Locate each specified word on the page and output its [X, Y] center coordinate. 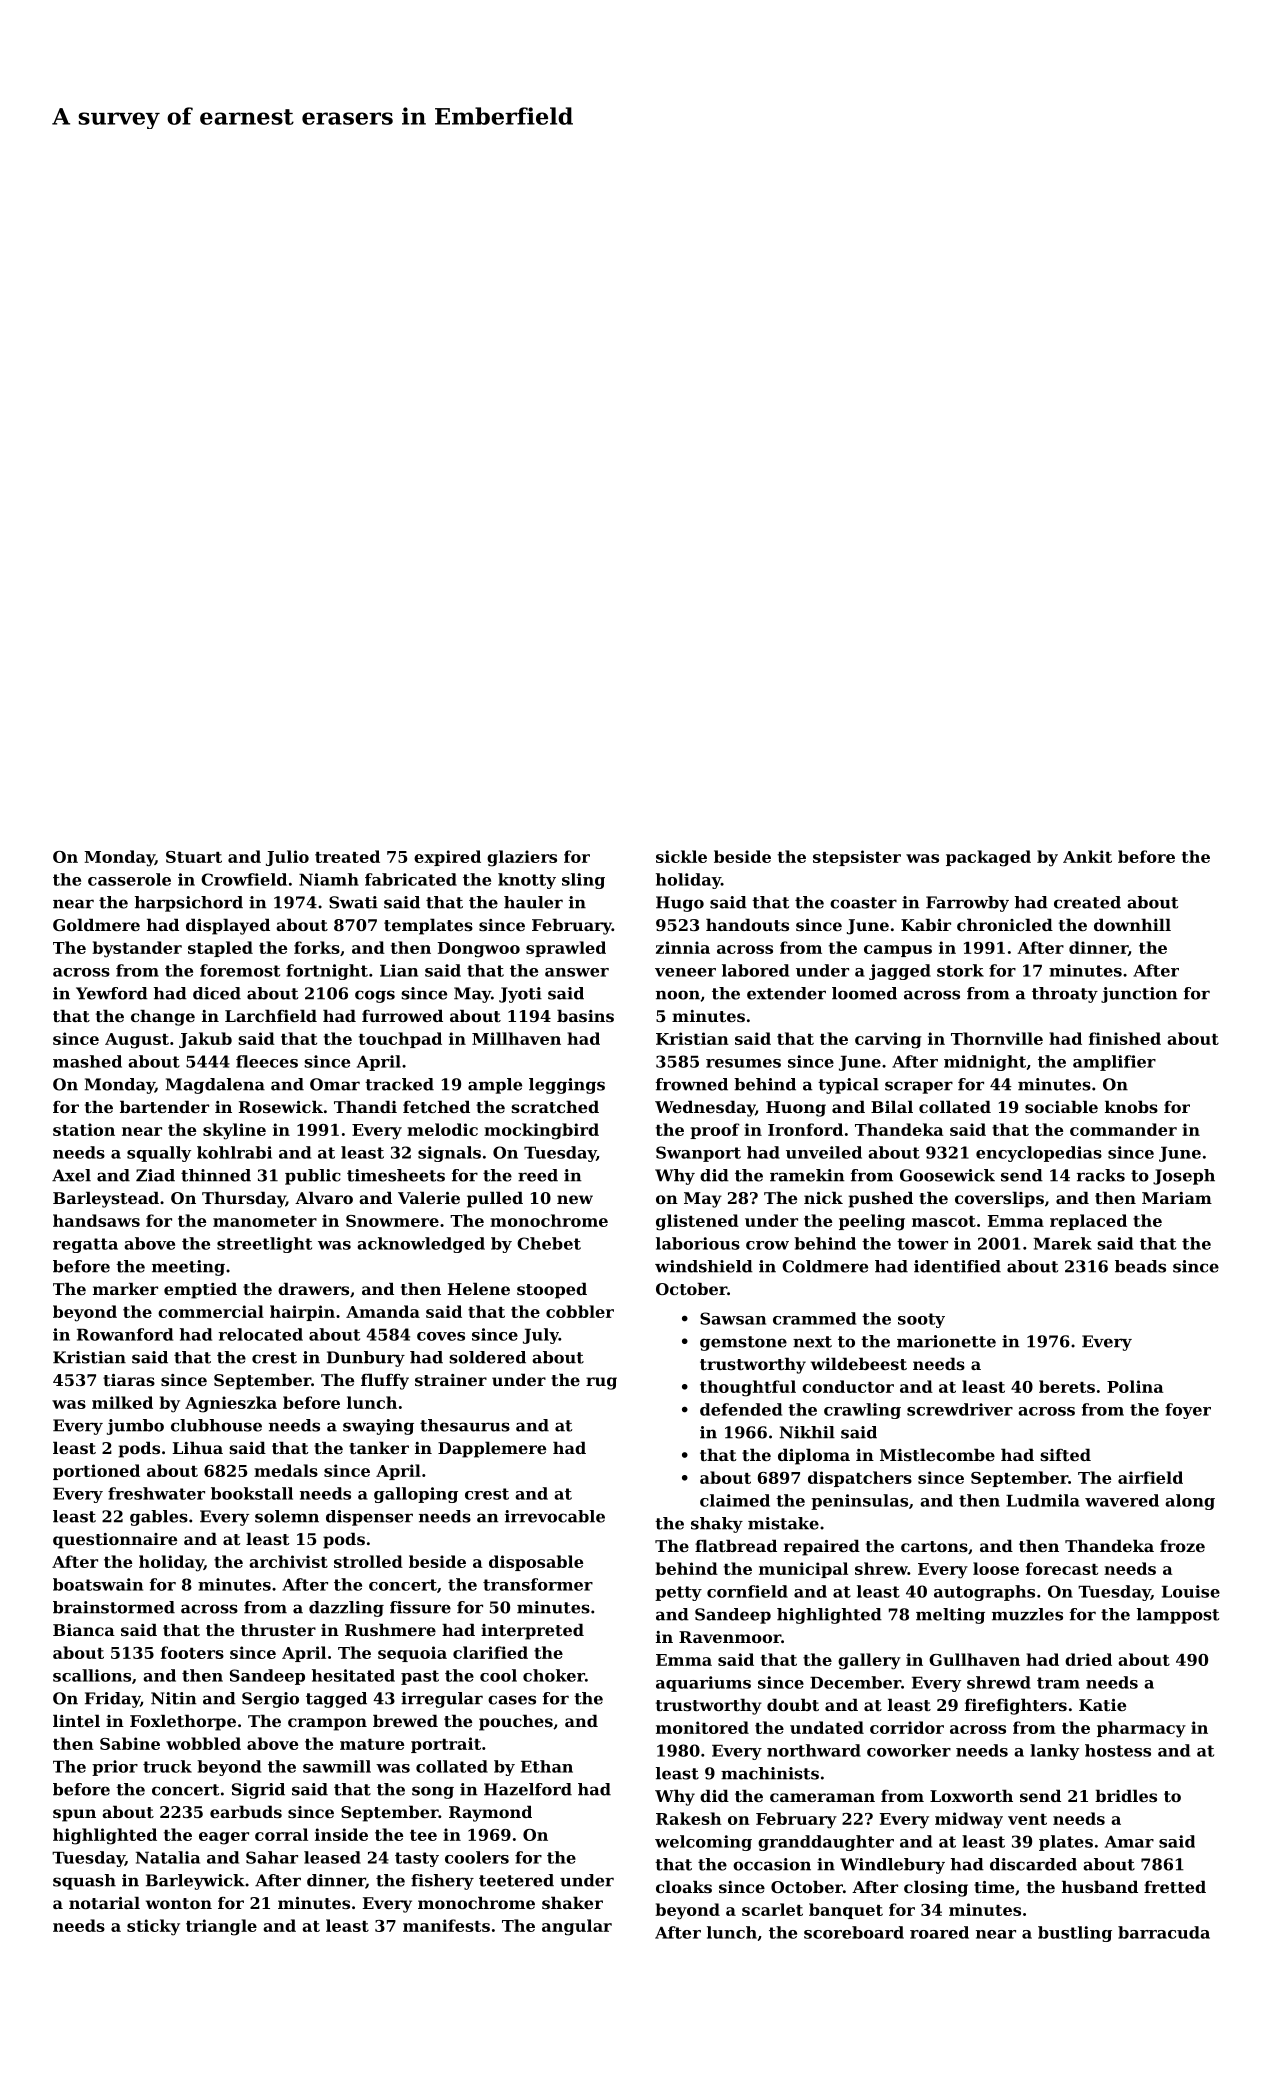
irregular [442, 1700]
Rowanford [125, 1334]
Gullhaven [974, 1659]
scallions [92, 1675]
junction [1139, 995]
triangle [221, 1927]
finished [1125, 1038]
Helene [479, 1288]
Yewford [112, 993]
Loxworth [971, 1795]
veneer [685, 972]
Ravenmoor [730, 1637]
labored [755, 970]
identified [957, 1266]
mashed [87, 1061]
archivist [288, 1561]
